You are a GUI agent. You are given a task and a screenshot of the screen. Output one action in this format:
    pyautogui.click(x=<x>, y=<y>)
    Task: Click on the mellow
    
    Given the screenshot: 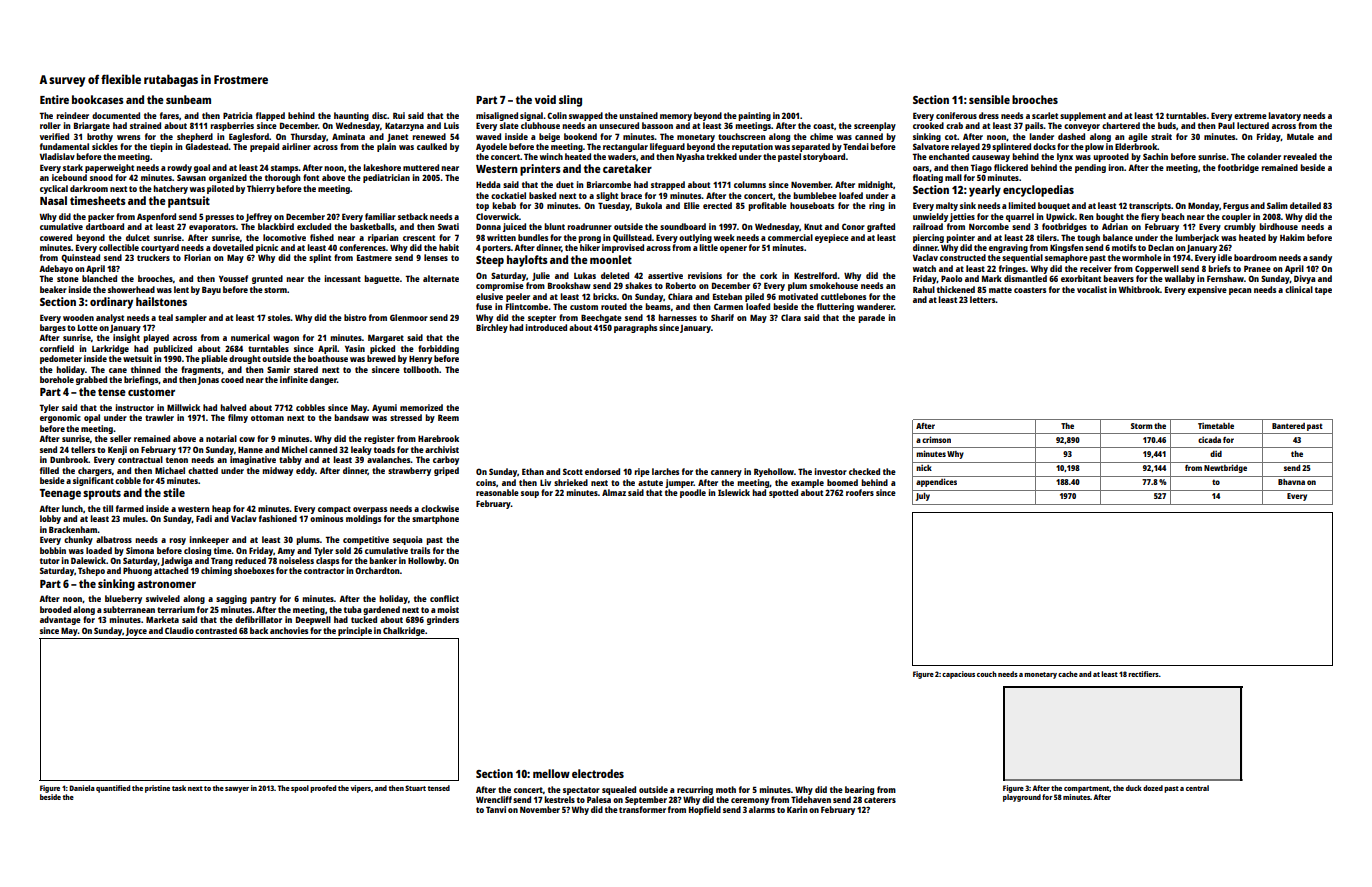 What is the action you would take?
    pyautogui.click(x=551, y=773)
